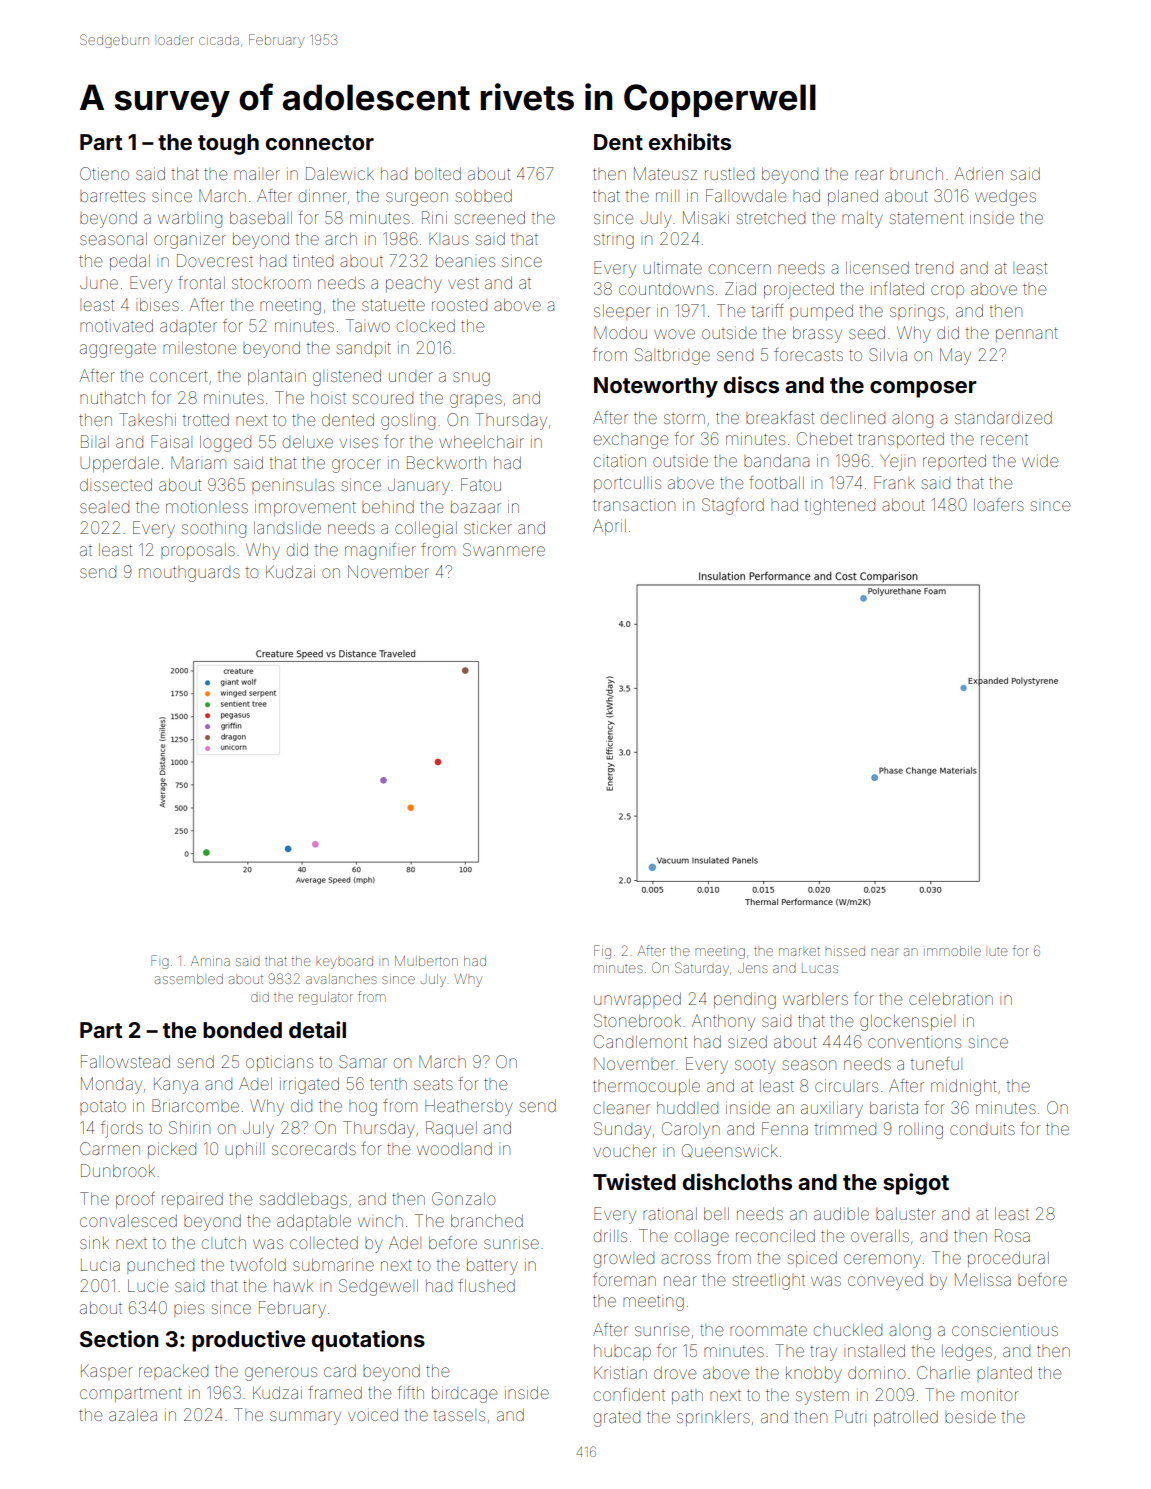  I want to click on bazaar, so click(476, 507).
